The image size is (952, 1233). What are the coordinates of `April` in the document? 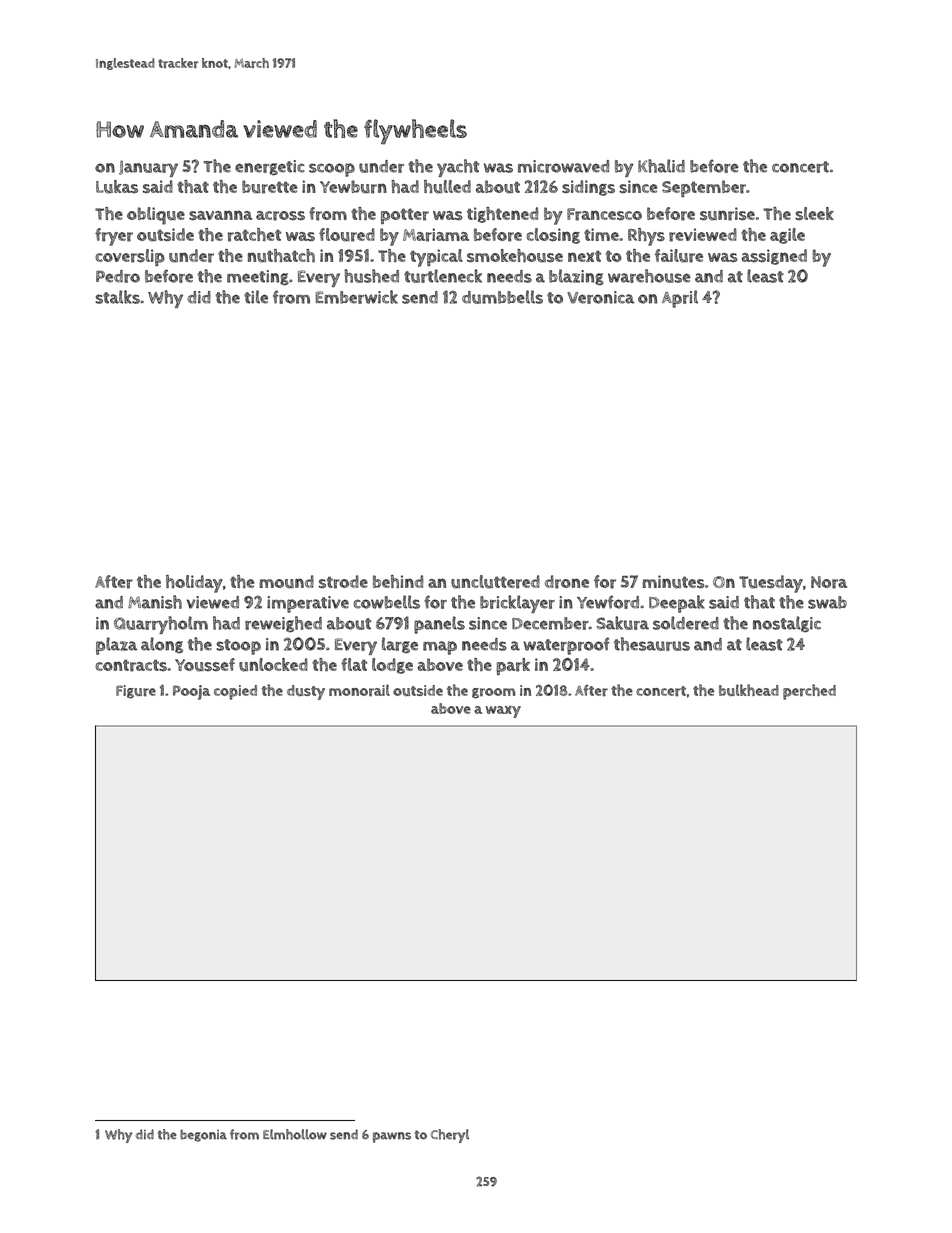 It's located at (680, 299).
